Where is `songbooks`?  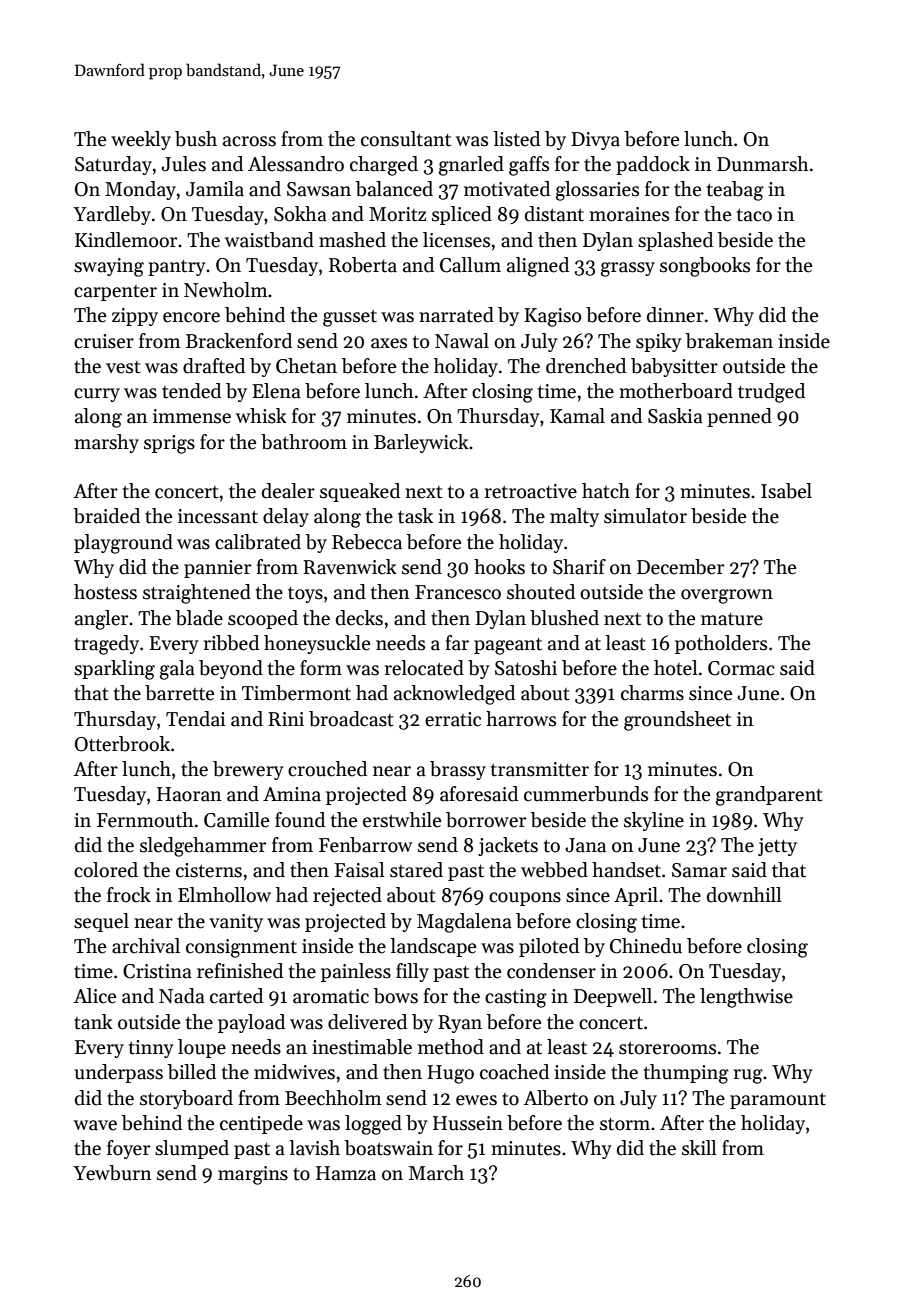 songbooks is located at coordinates (705, 267).
